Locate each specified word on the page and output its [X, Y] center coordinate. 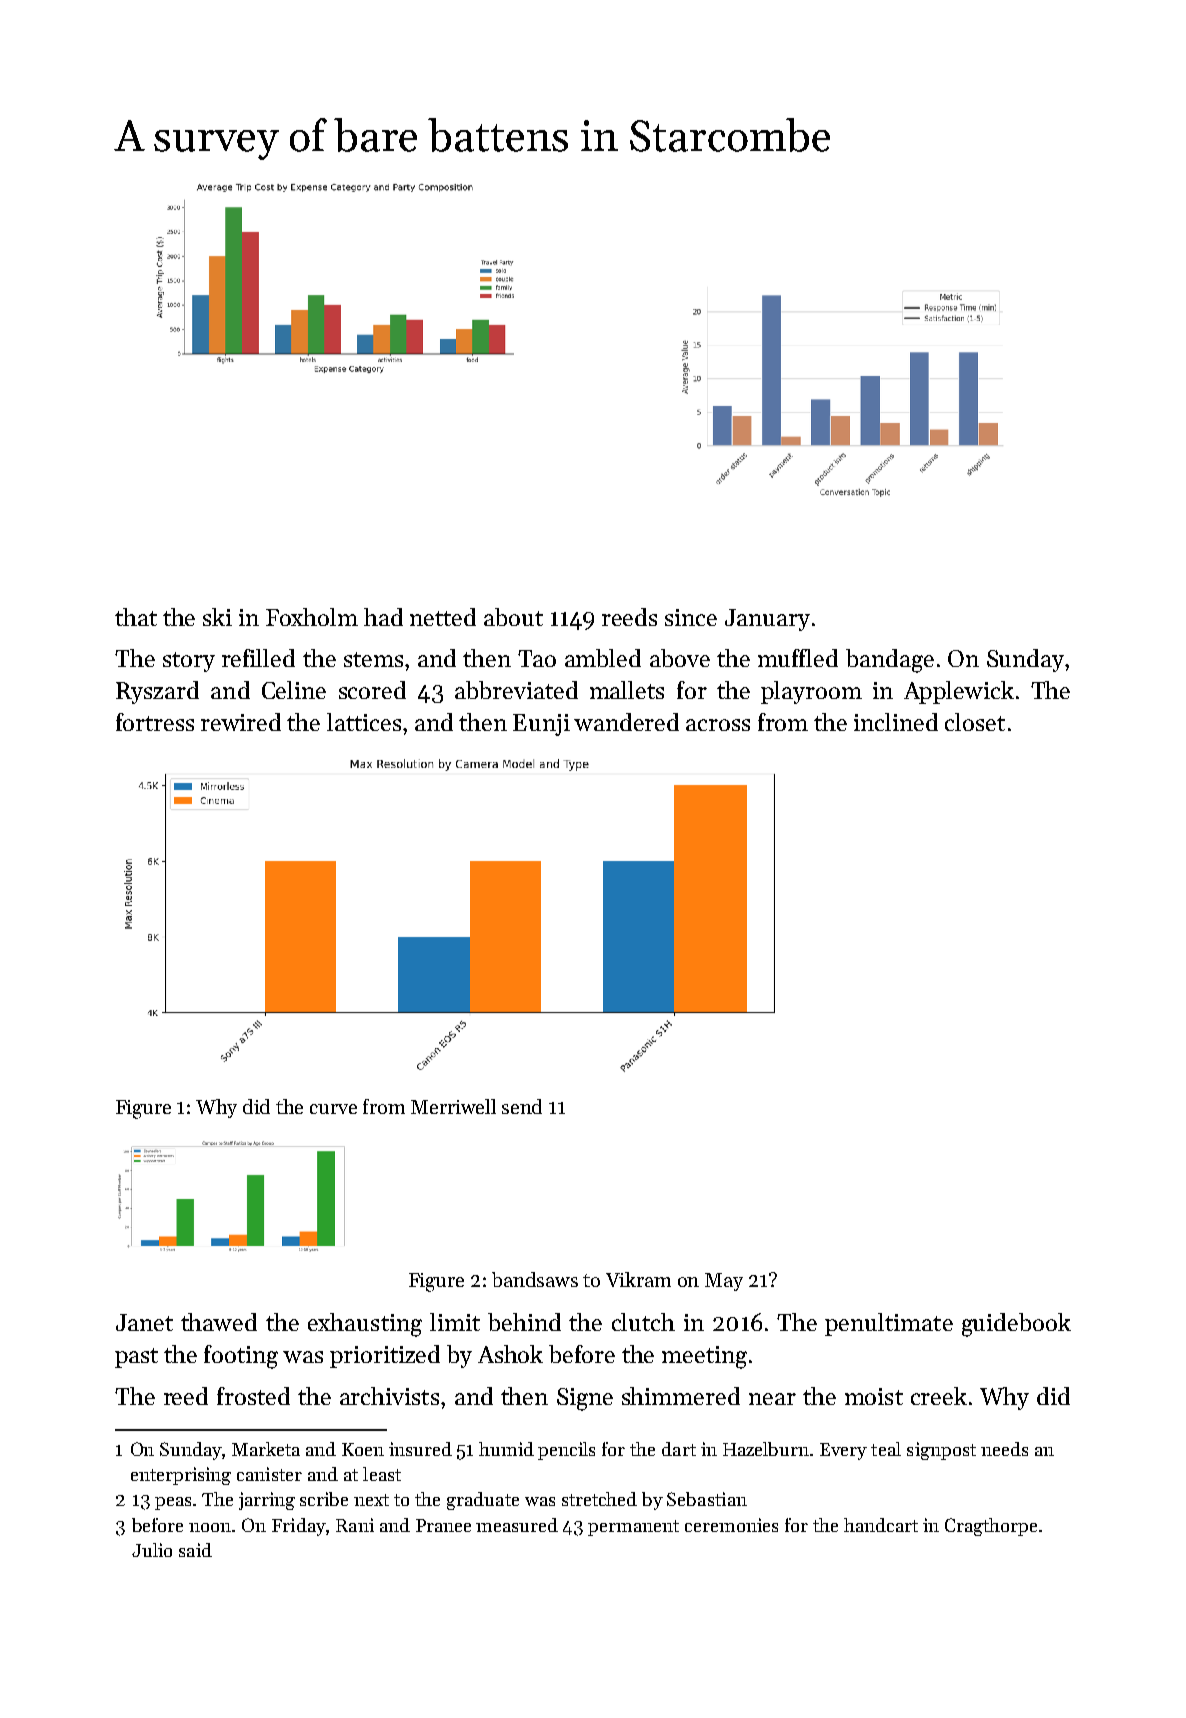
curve [333, 1109]
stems [373, 659]
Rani [355, 1525]
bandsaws [535, 1279]
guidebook [1016, 1325]
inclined [896, 722]
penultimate [889, 1324]
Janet [144, 1322]
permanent [633, 1528]
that [136, 617]
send [522, 1106]
